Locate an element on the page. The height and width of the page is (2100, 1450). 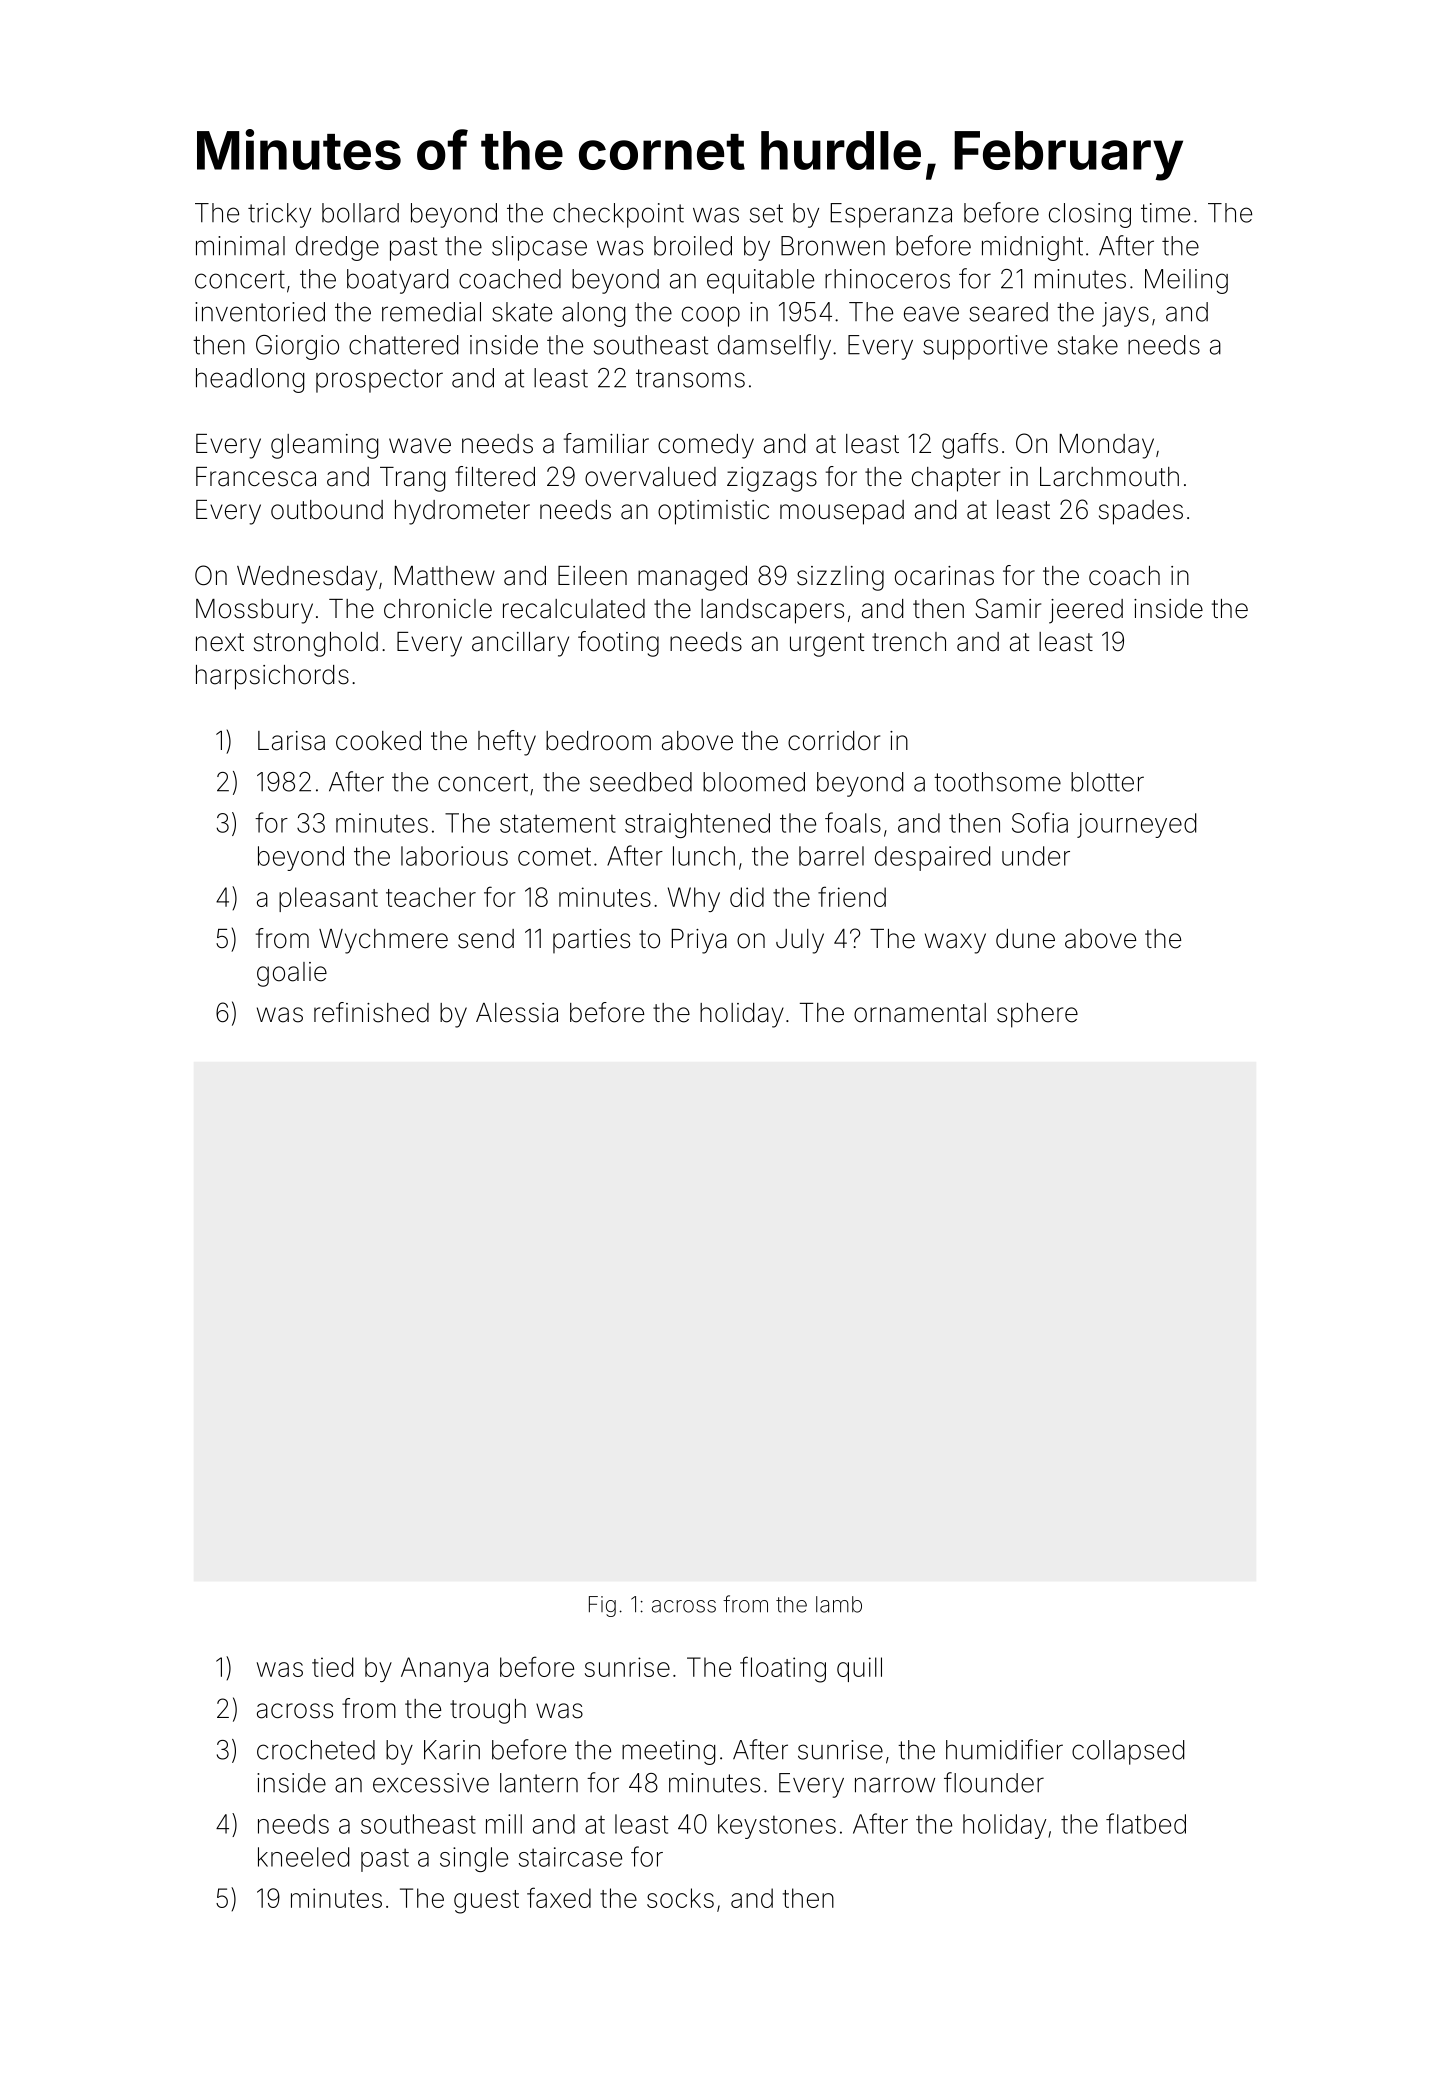
floating is located at coordinates (783, 1669).
